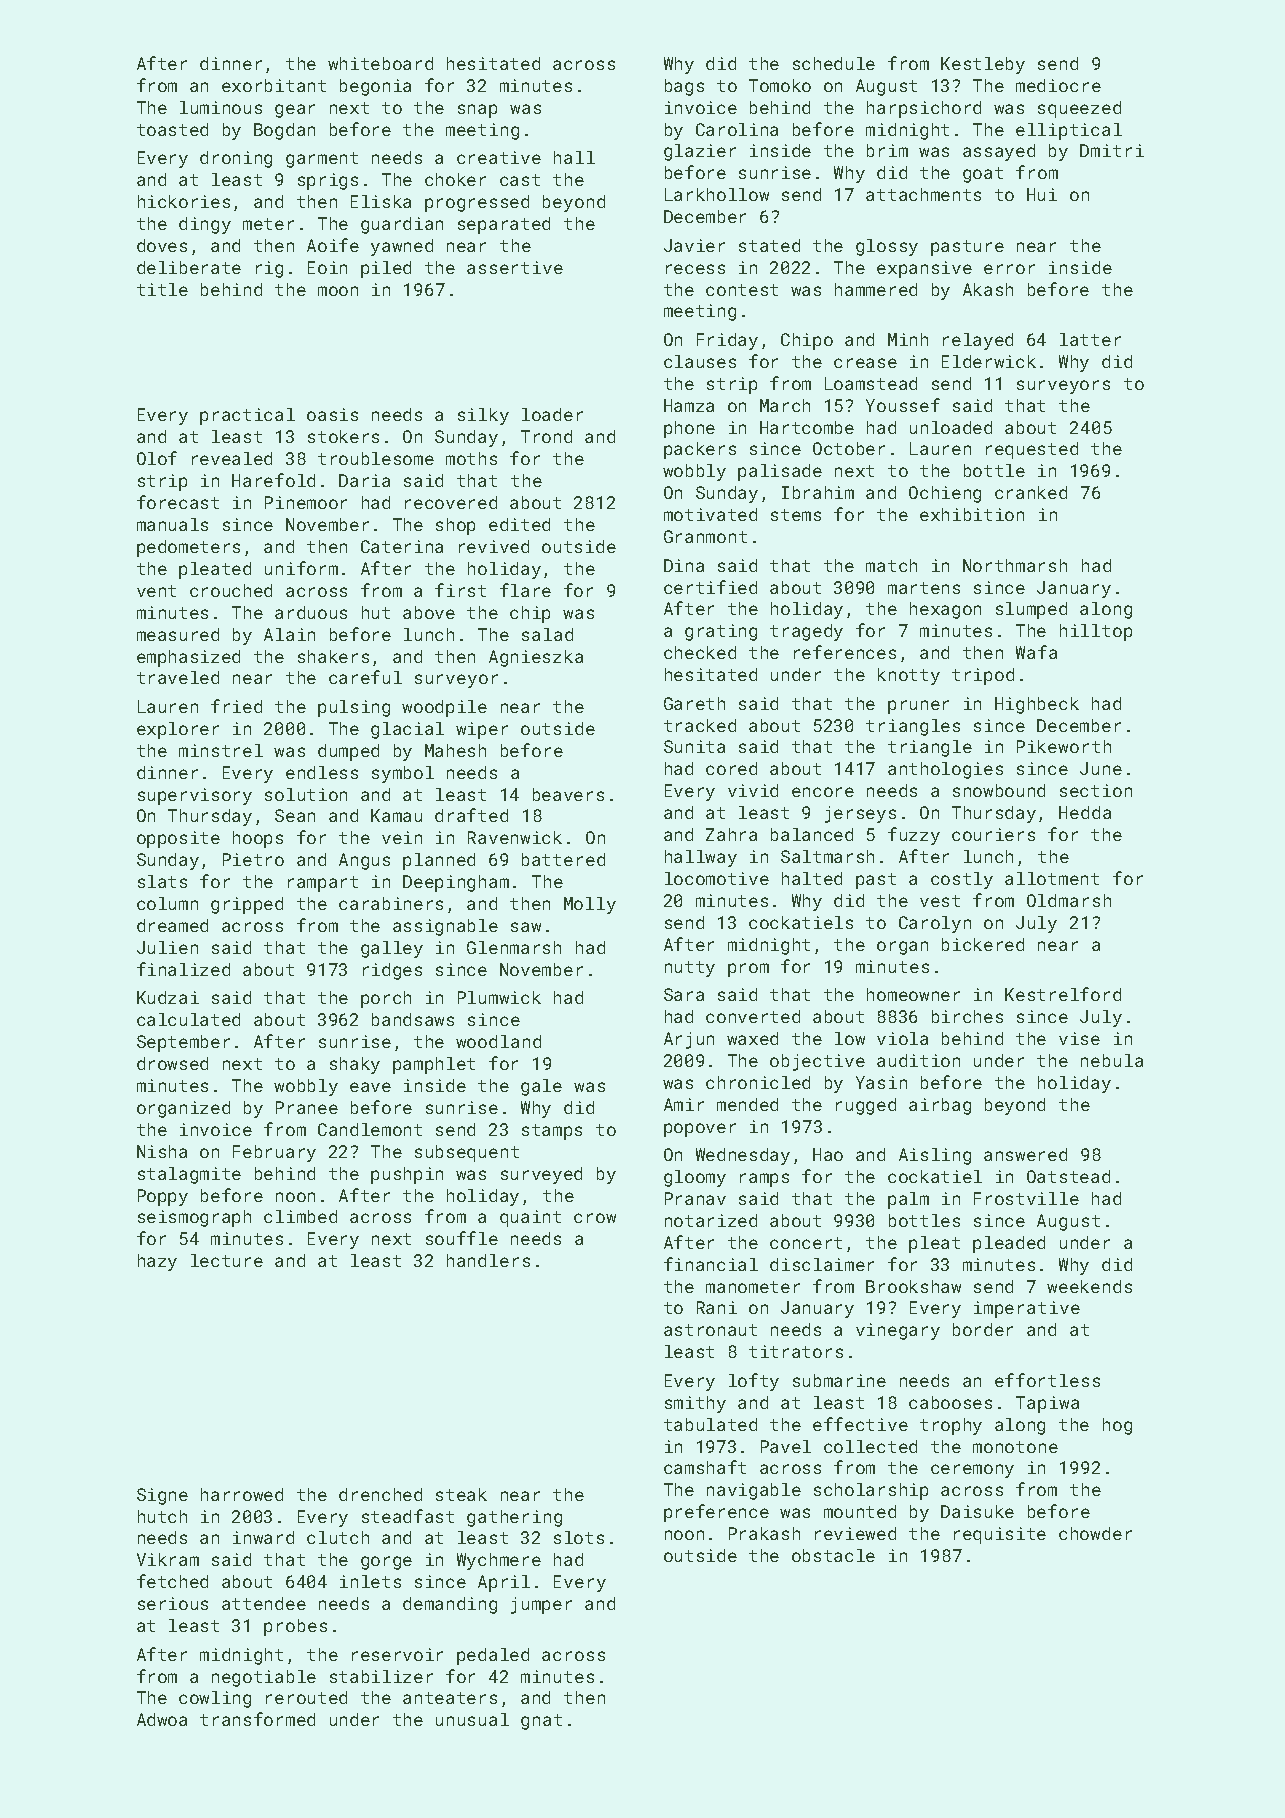 The height and width of the screenshot is (1818, 1285). What do you see at coordinates (274, 85) in the screenshot?
I see `exorbitant` at bounding box center [274, 85].
